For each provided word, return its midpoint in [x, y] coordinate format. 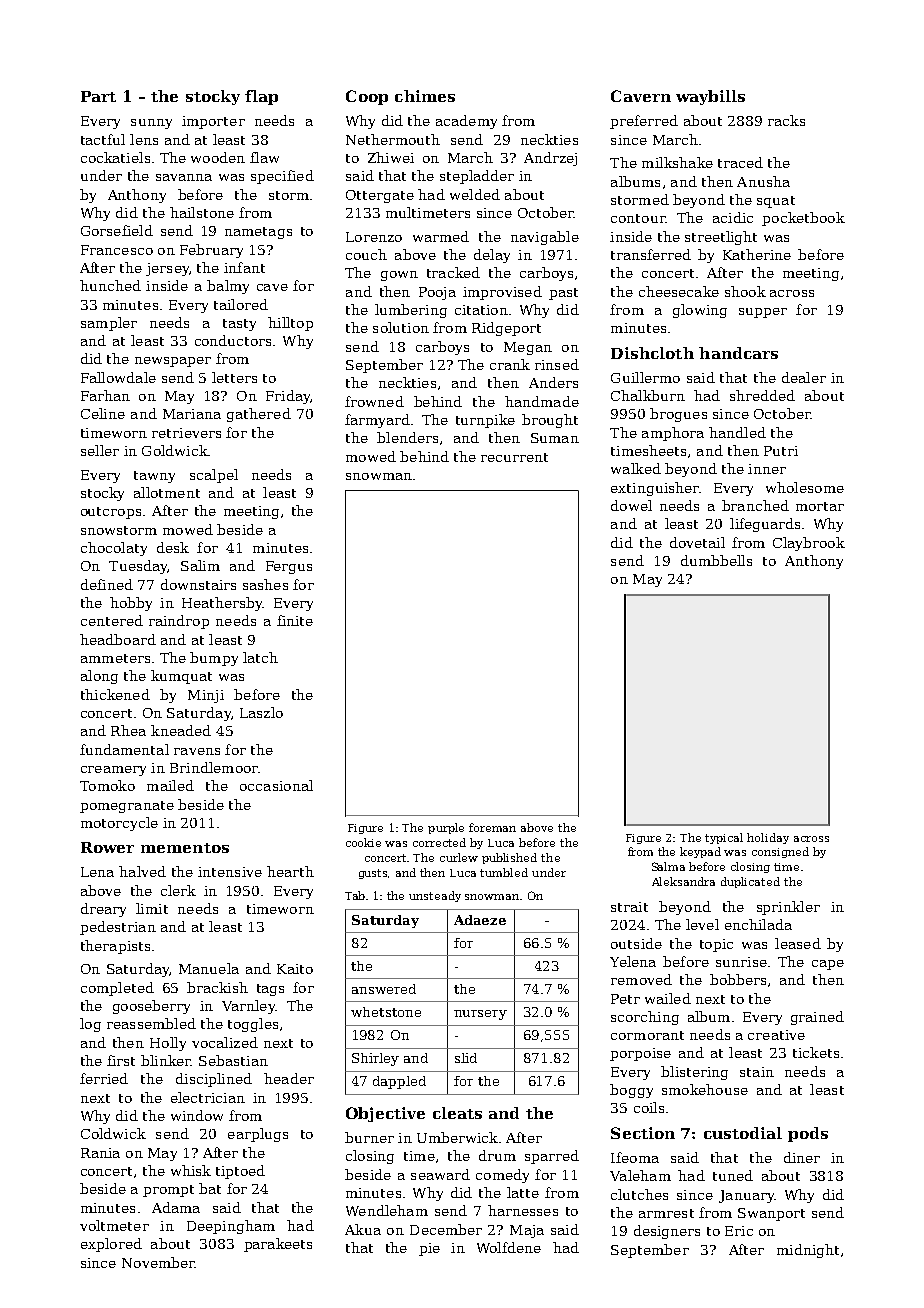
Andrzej [550, 159]
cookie [363, 842]
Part [98, 96]
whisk [191, 1170]
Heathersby [222, 604]
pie [429, 1249]
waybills [710, 97]
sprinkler [788, 908]
